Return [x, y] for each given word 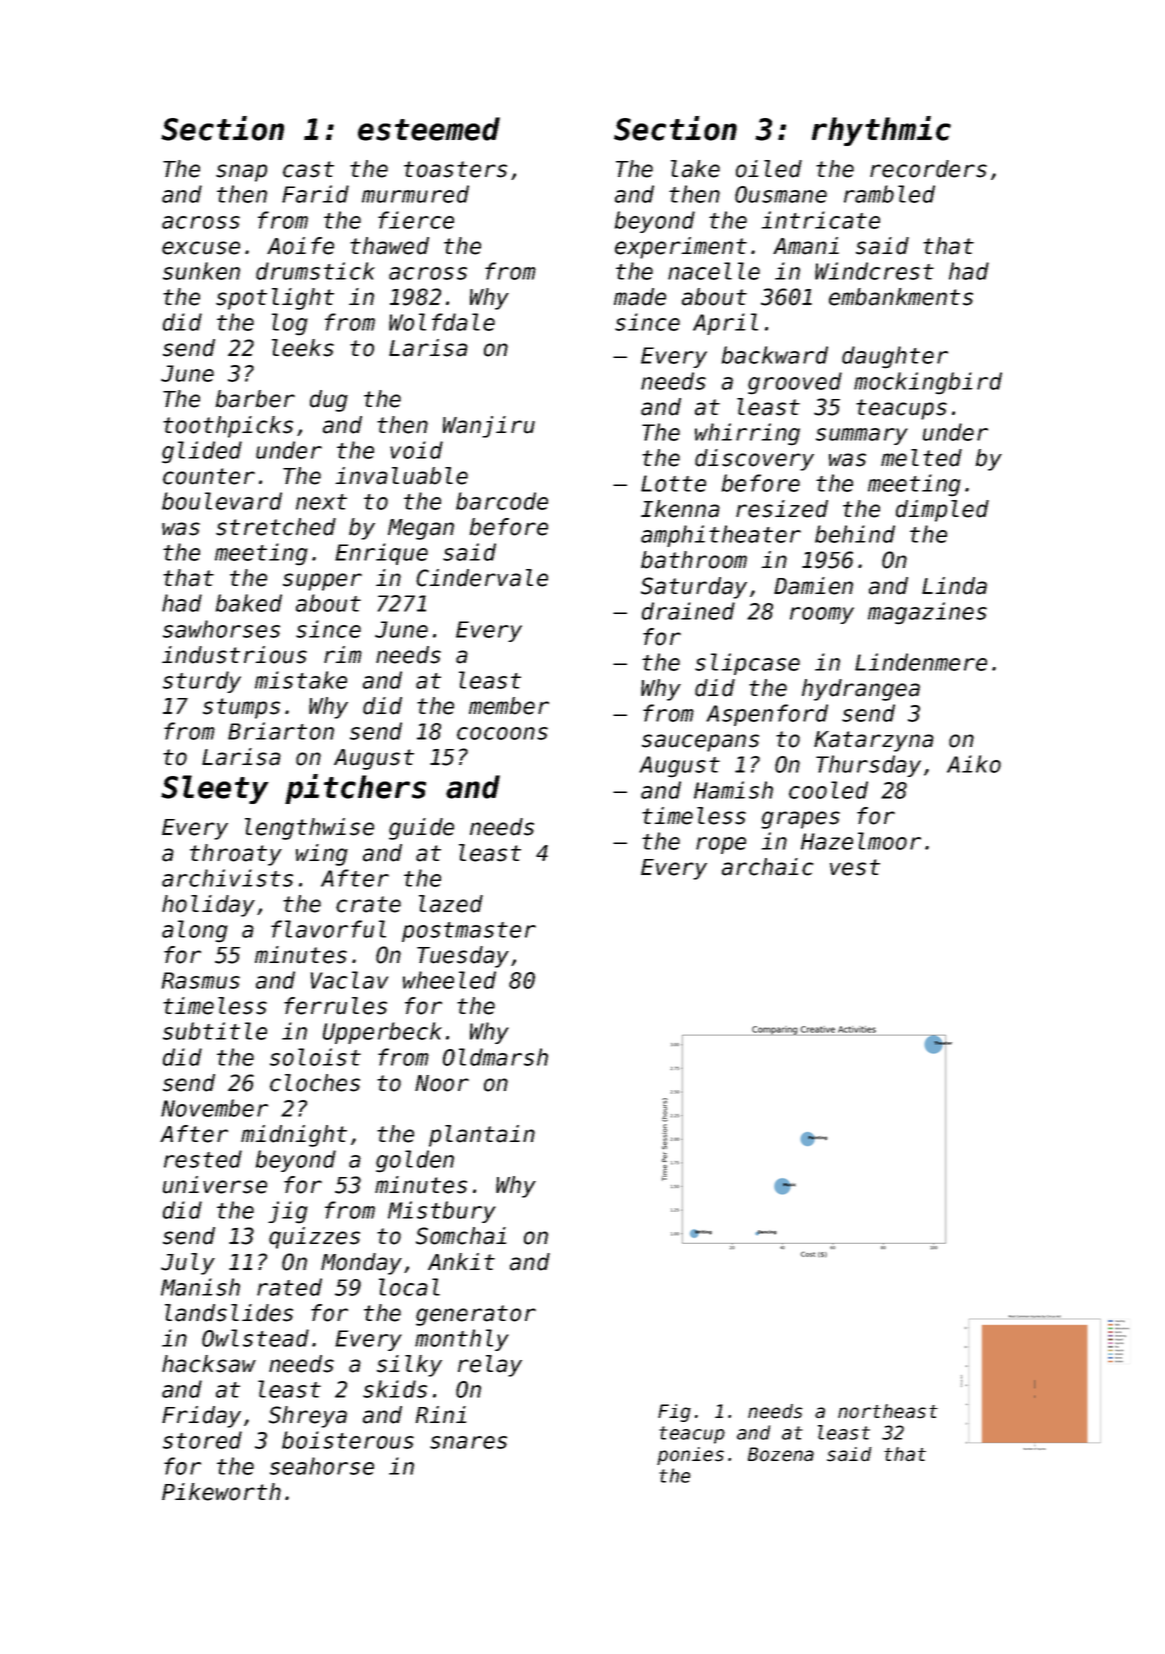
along [195, 931]
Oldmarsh [495, 1057]
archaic [768, 867]
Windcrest [874, 271]
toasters [455, 169]
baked [249, 603]
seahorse [322, 1466]
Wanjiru [489, 427]
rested [203, 1159]
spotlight [275, 299]
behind [855, 534]
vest [855, 867]
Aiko [974, 764]
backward [775, 355]
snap [241, 173]
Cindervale [482, 578]
